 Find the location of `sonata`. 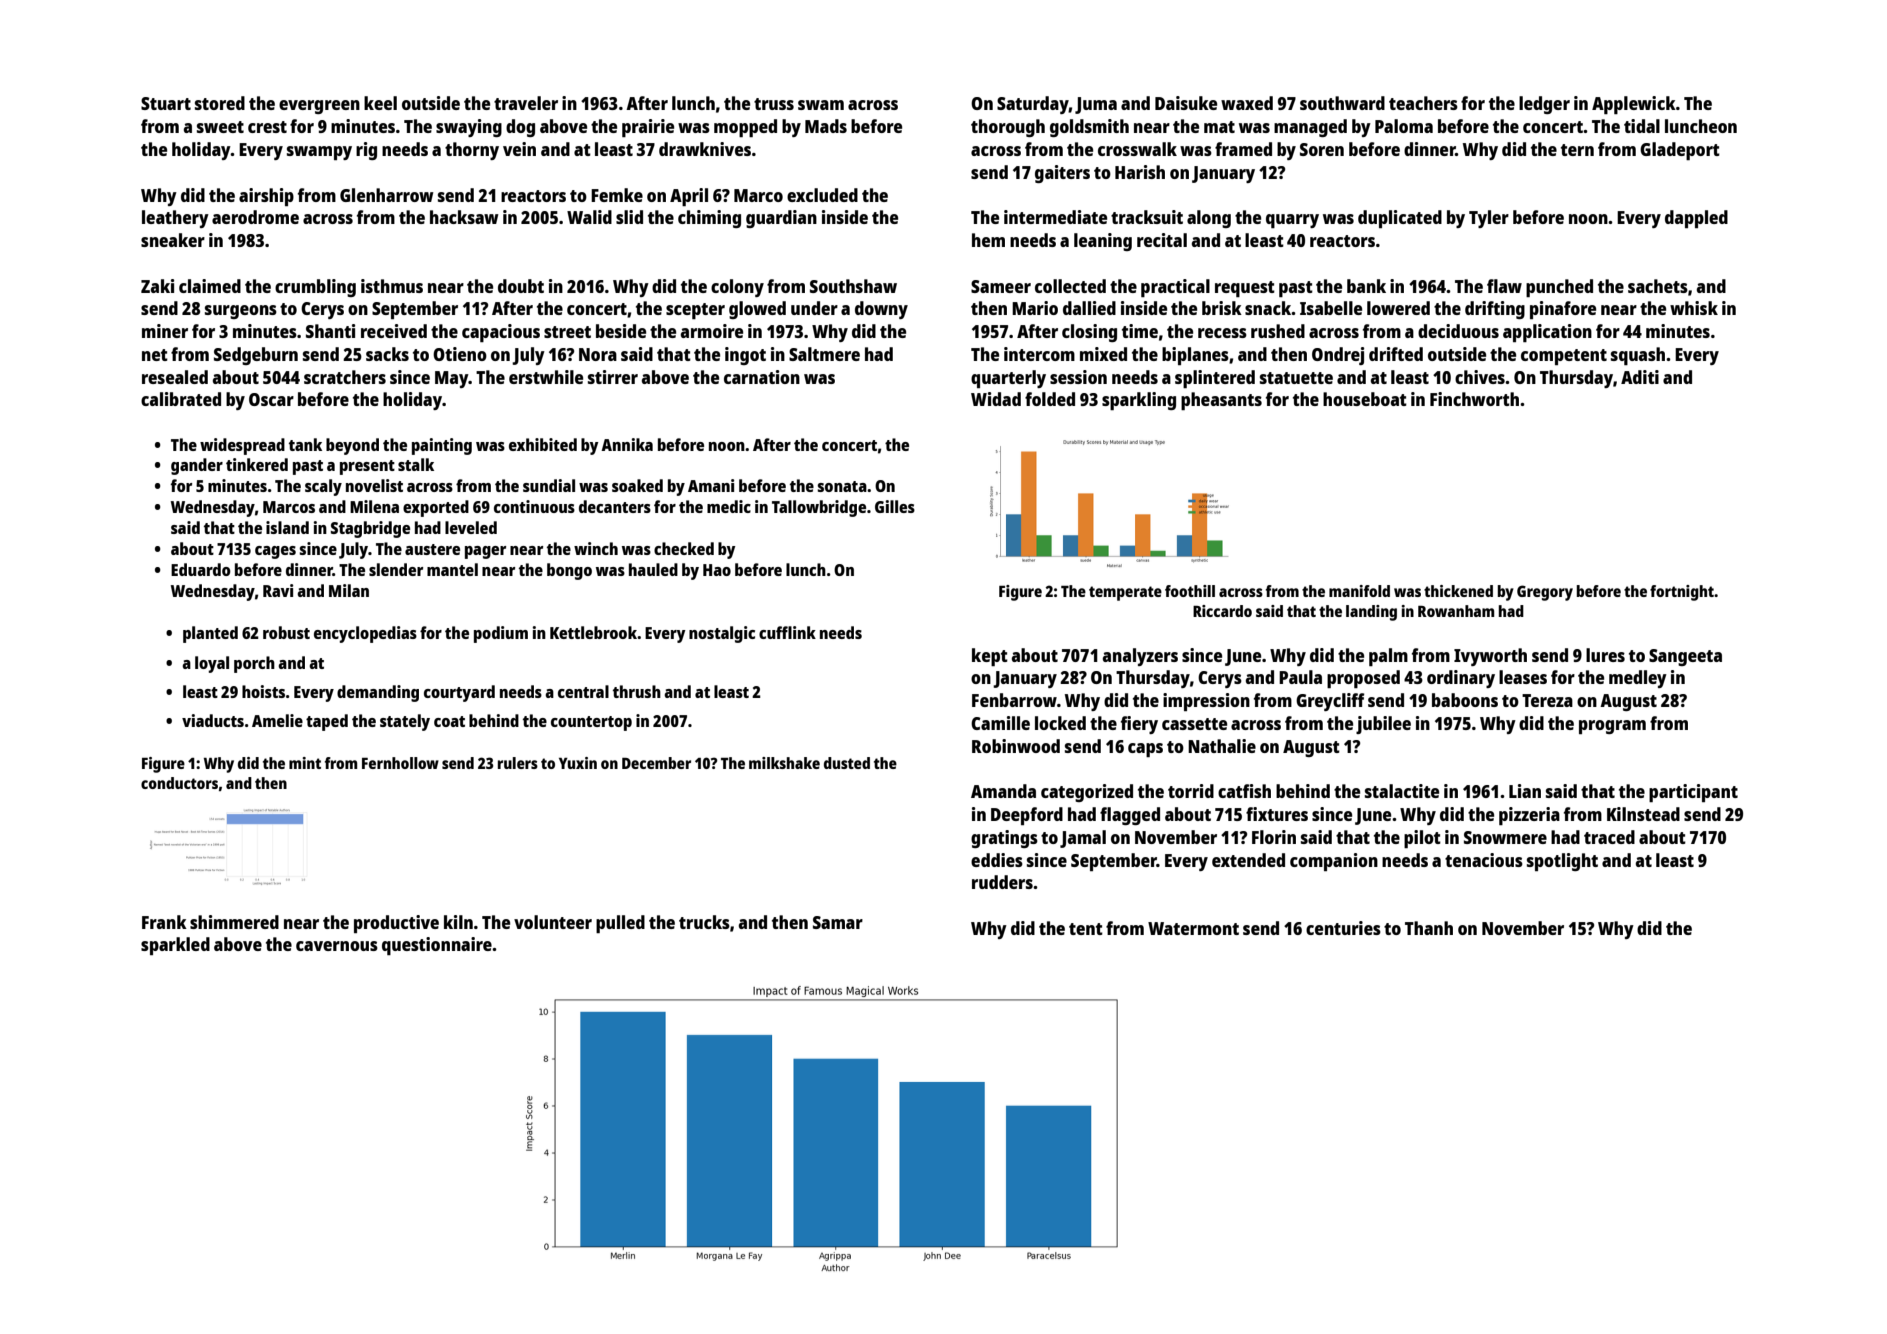

sonata is located at coordinates (842, 486).
